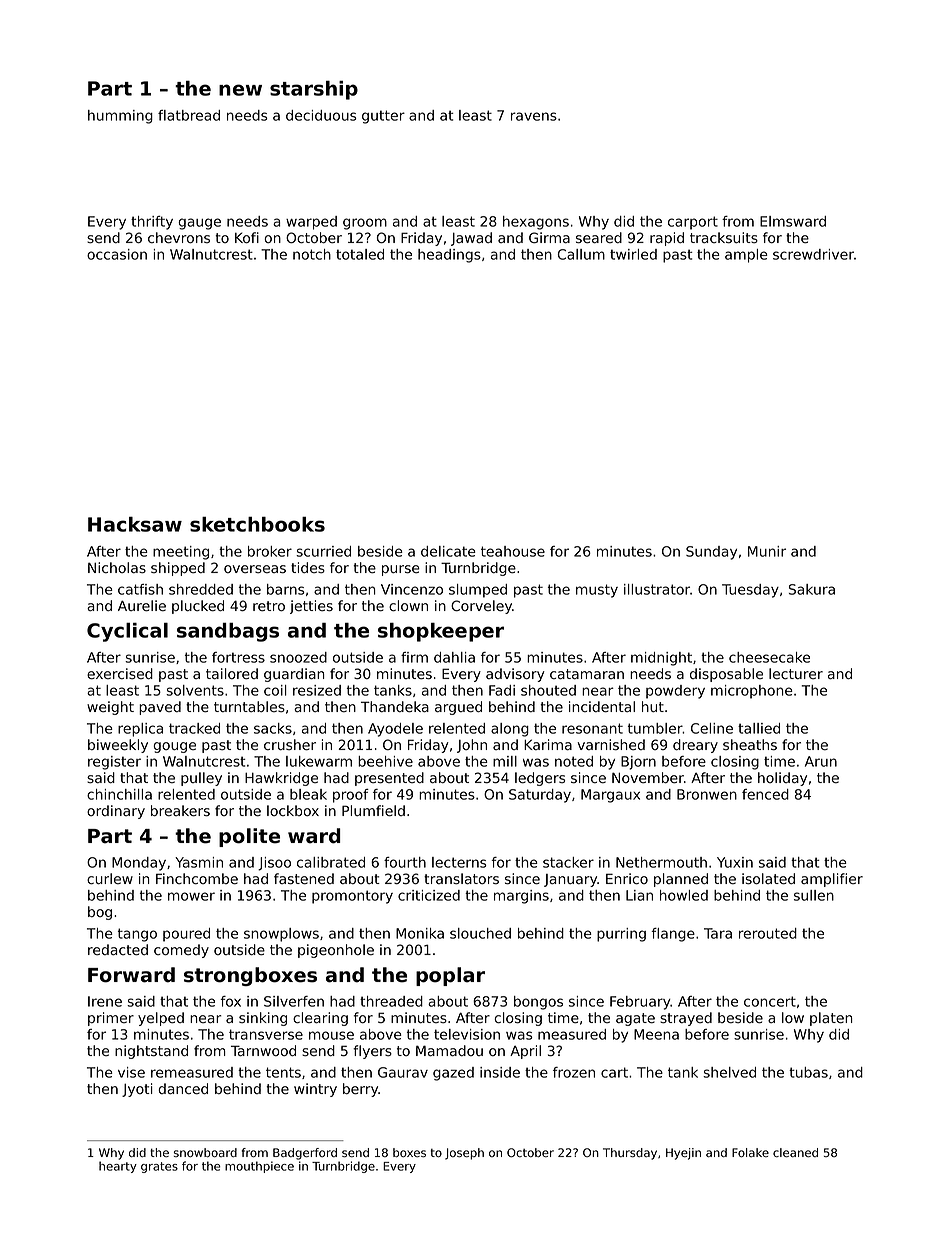 This document has width=952, height=1233. What do you see at coordinates (389, 779) in the document?
I see `presented` at bounding box center [389, 779].
